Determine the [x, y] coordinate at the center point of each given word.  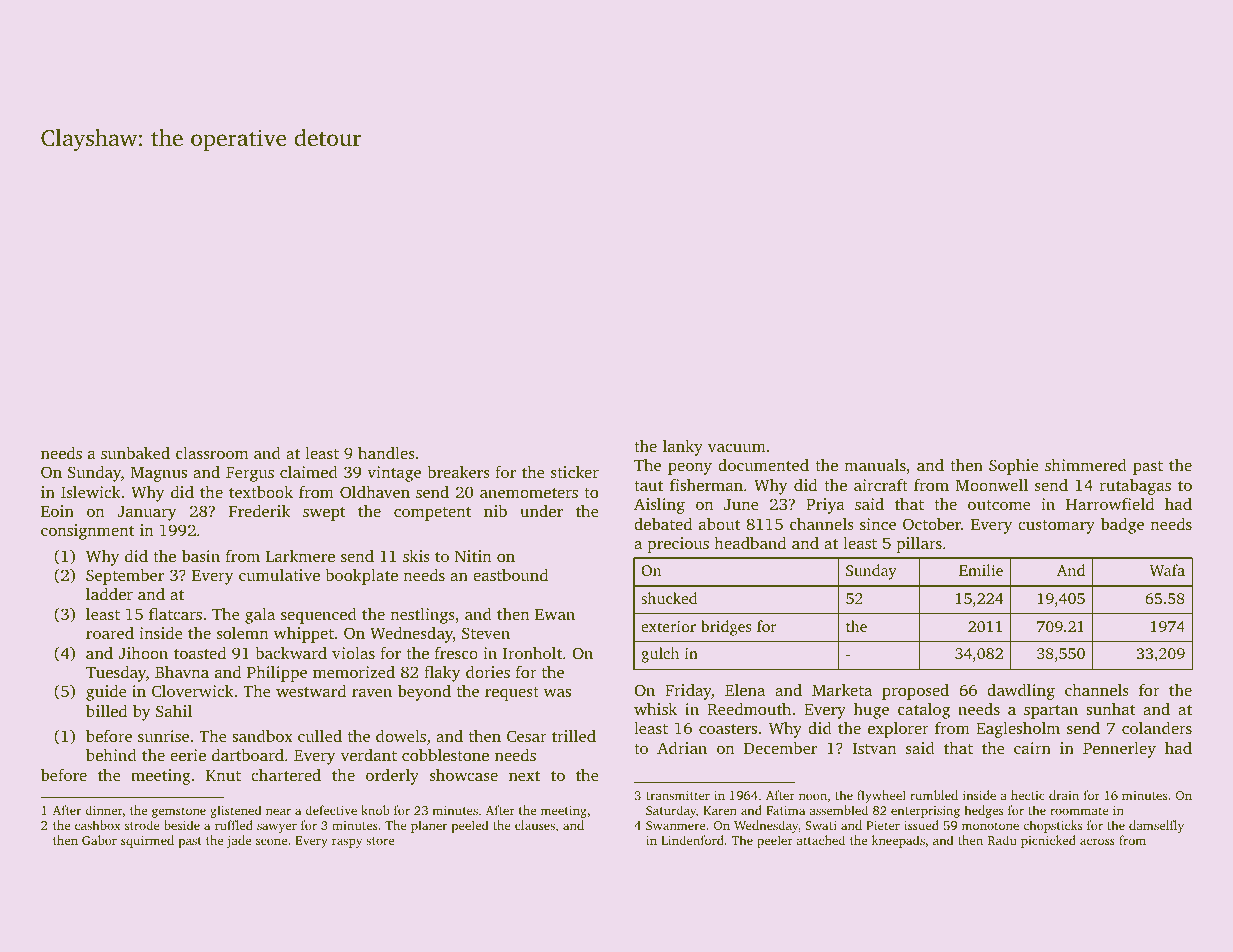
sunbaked [135, 452]
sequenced [319, 616]
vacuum [737, 448]
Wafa [1167, 570]
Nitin [473, 556]
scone [271, 841]
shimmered [1086, 464]
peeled [470, 826]
